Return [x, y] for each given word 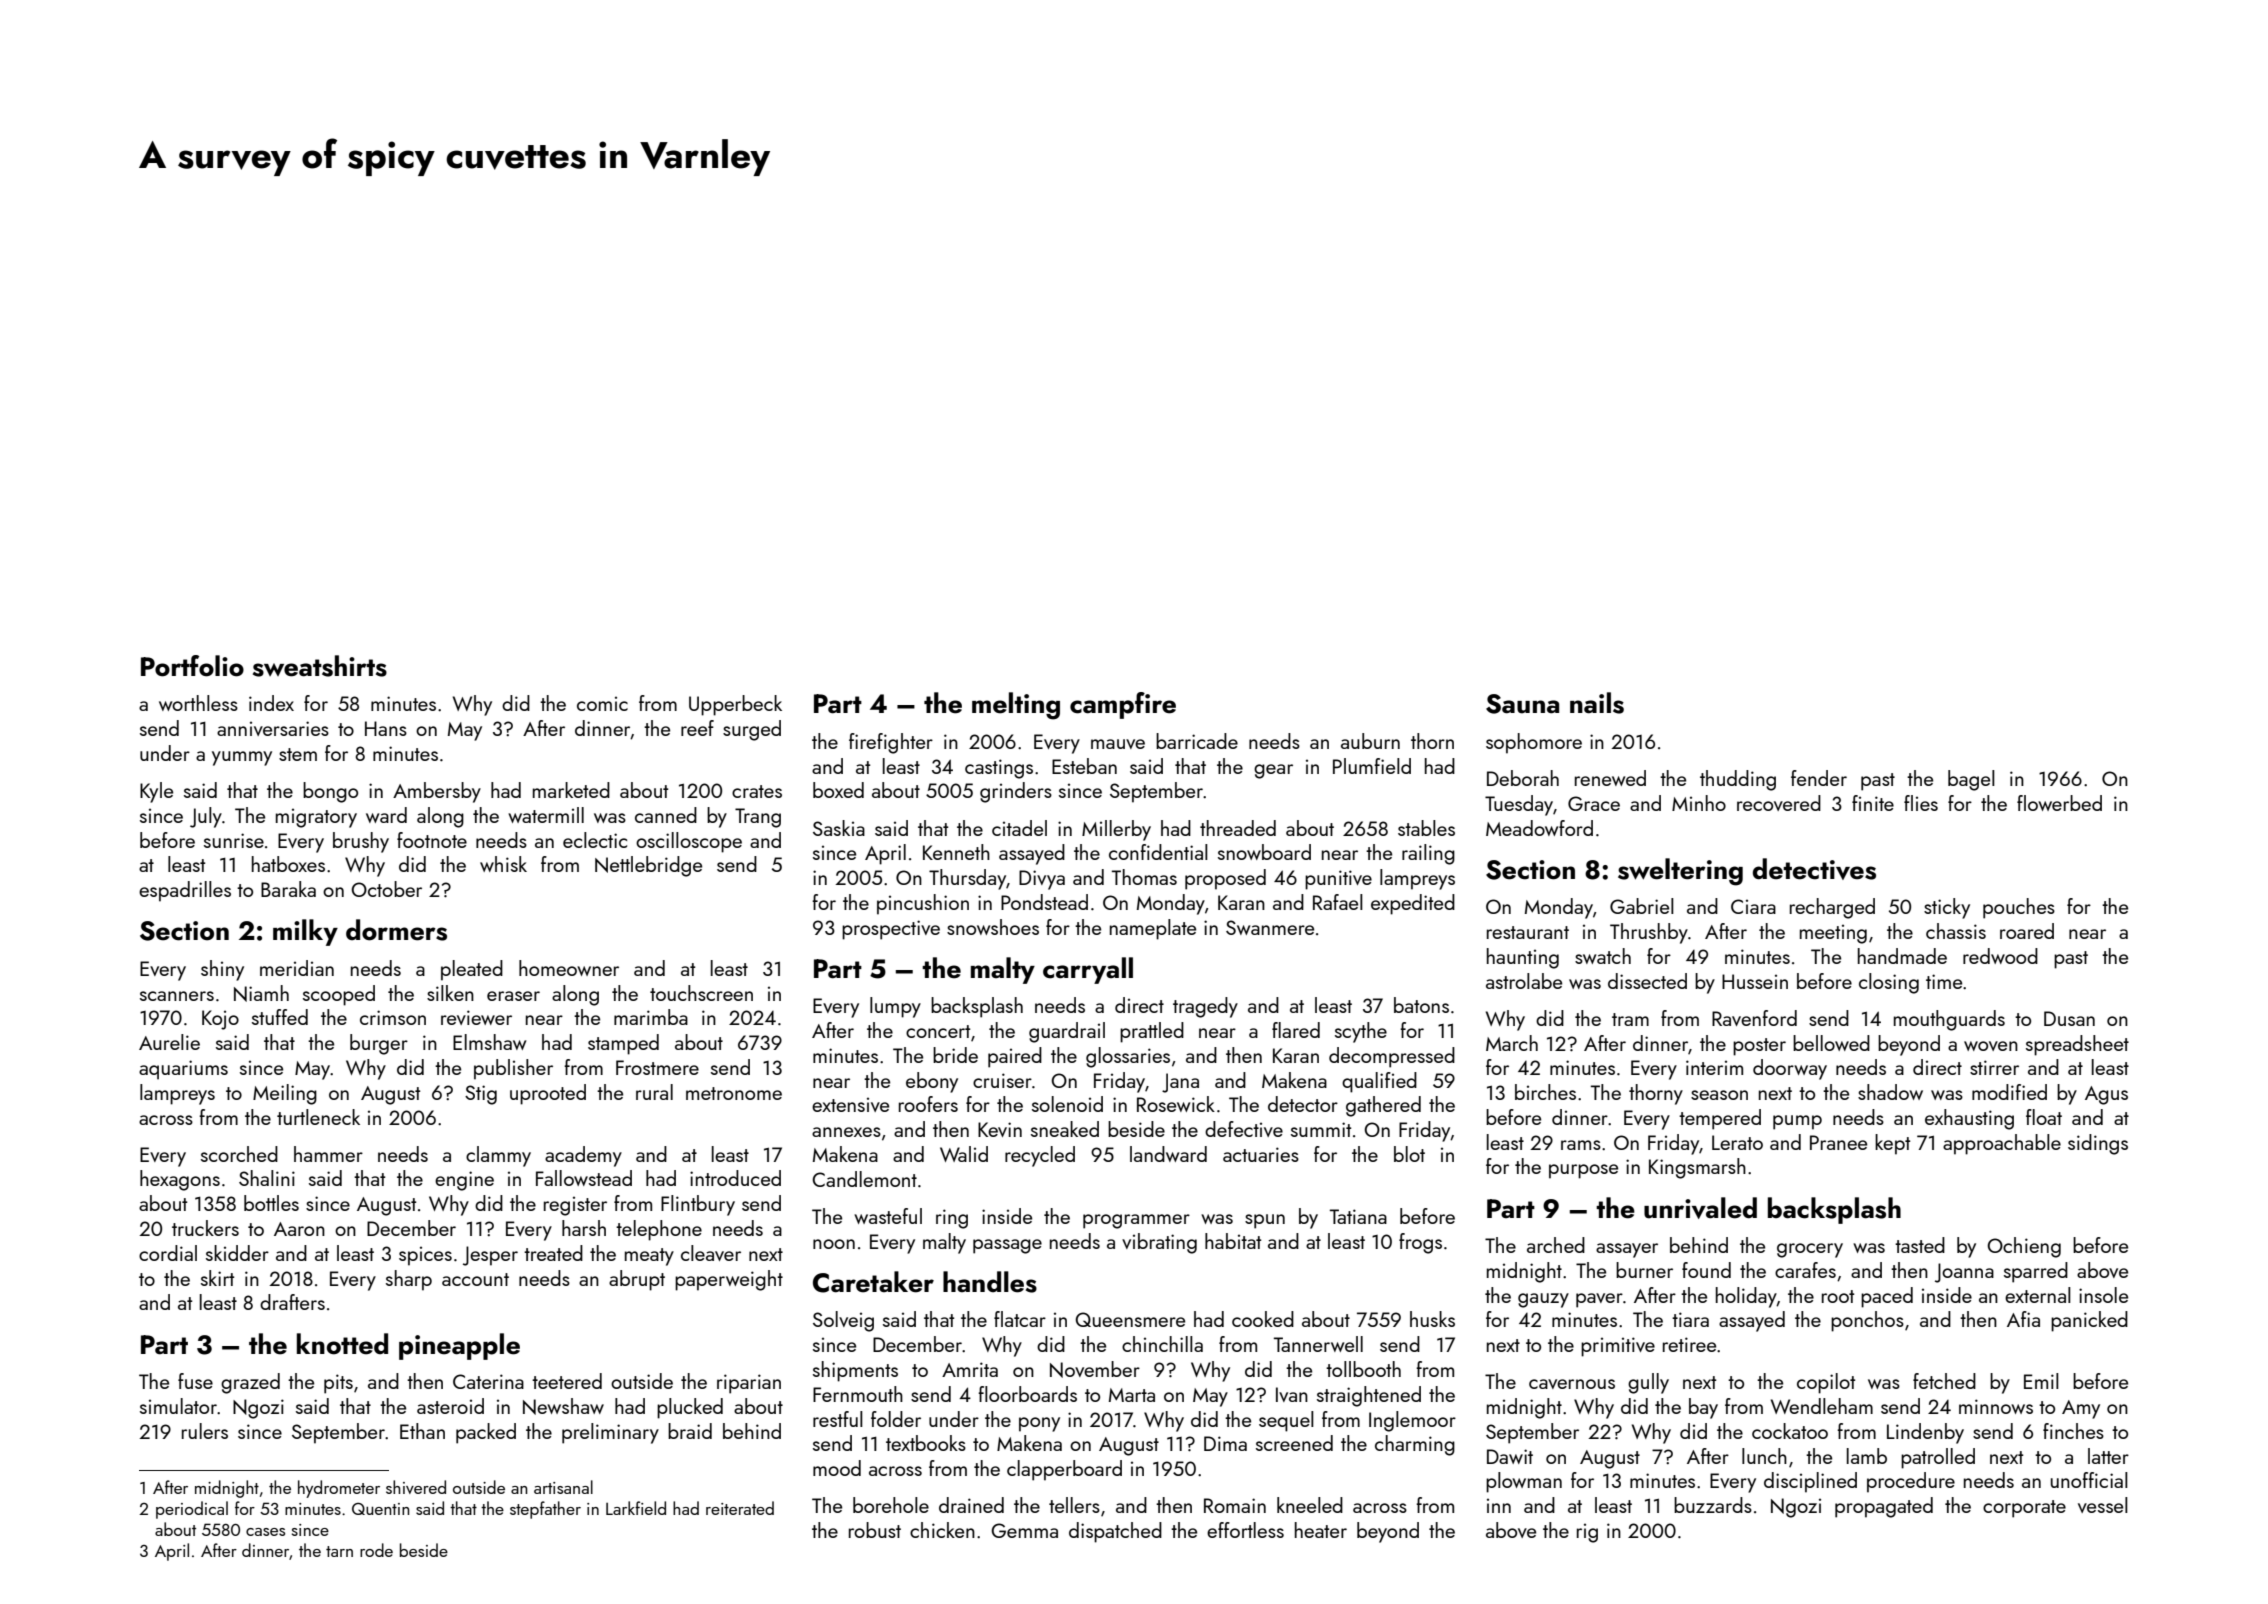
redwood [2000, 956]
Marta [1132, 1395]
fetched [1944, 1381]
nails [1597, 703]
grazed [250, 1383]
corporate [2024, 1509]
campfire [1123, 705]
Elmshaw [489, 1042]
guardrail [1067, 1032]
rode [376, 1550]
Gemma [1024, 1530]
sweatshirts [320, 666]
